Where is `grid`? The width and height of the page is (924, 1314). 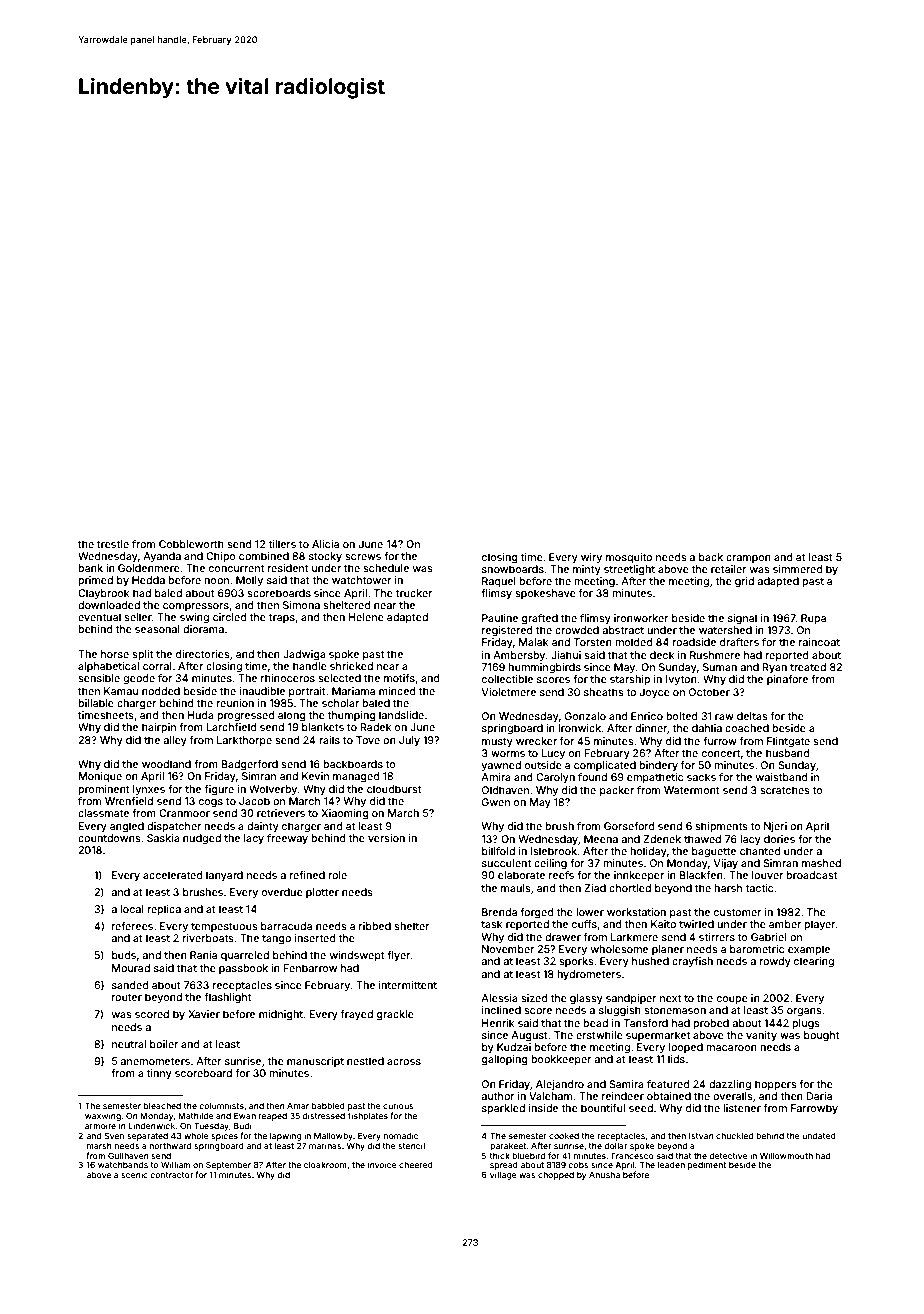 grid is located at coordinates (744, 582).
